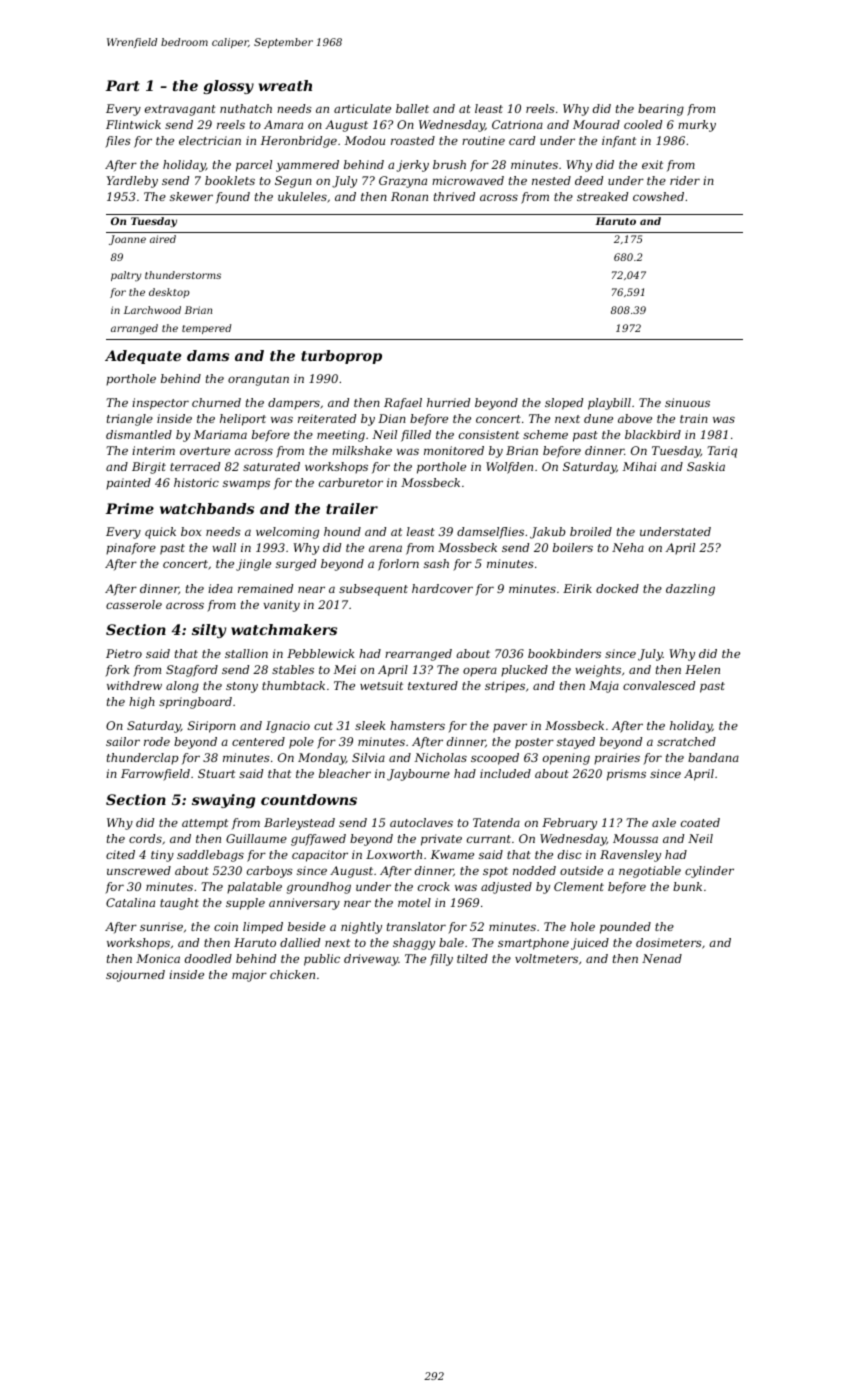 The width and height of the document is (849, 1400). What do you see at coordinates (135, 976) in the document?
I see `sojourned` at bounding box center [135, 976].
